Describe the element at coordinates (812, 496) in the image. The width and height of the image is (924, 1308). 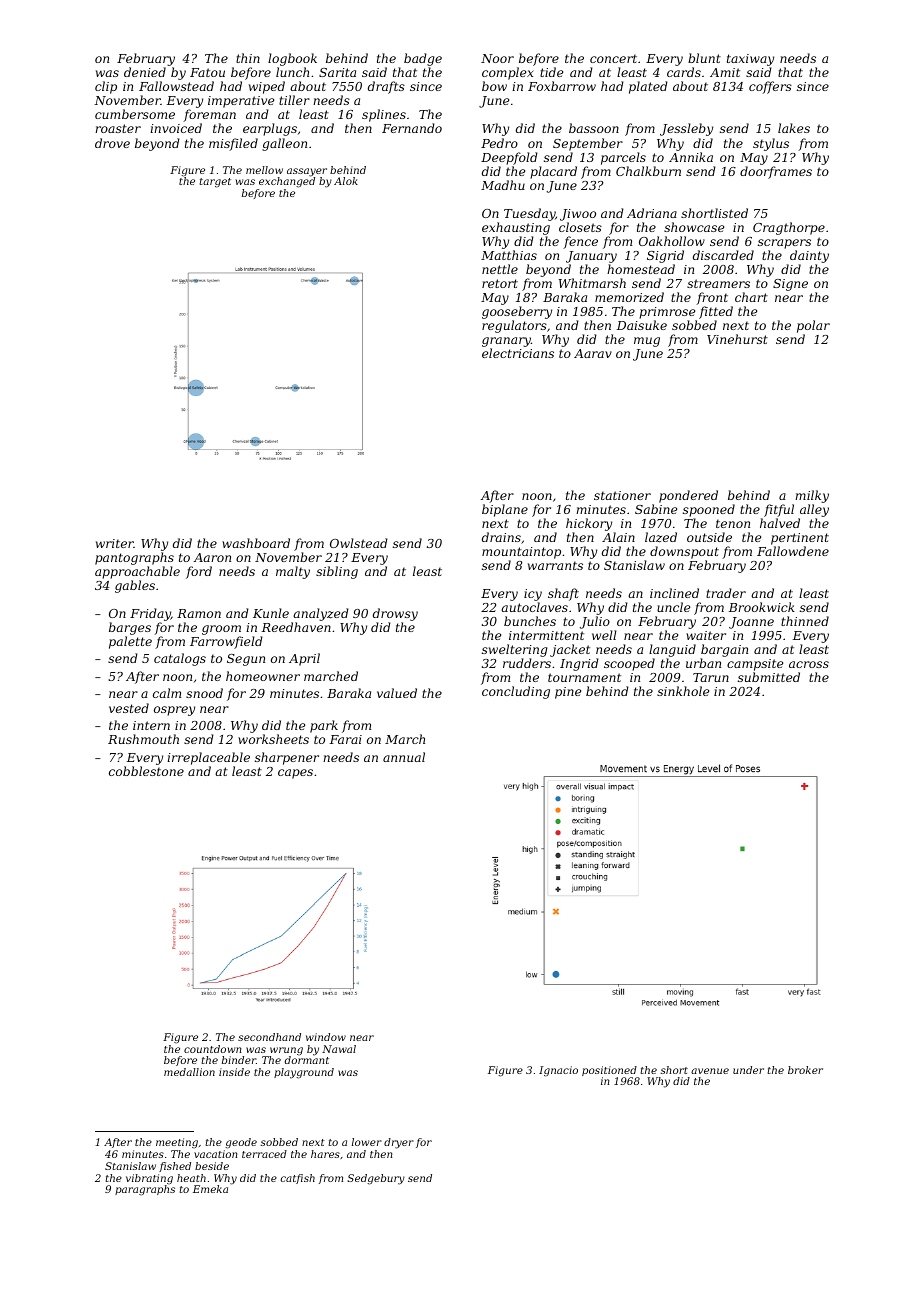
I see `milky` at that location.
